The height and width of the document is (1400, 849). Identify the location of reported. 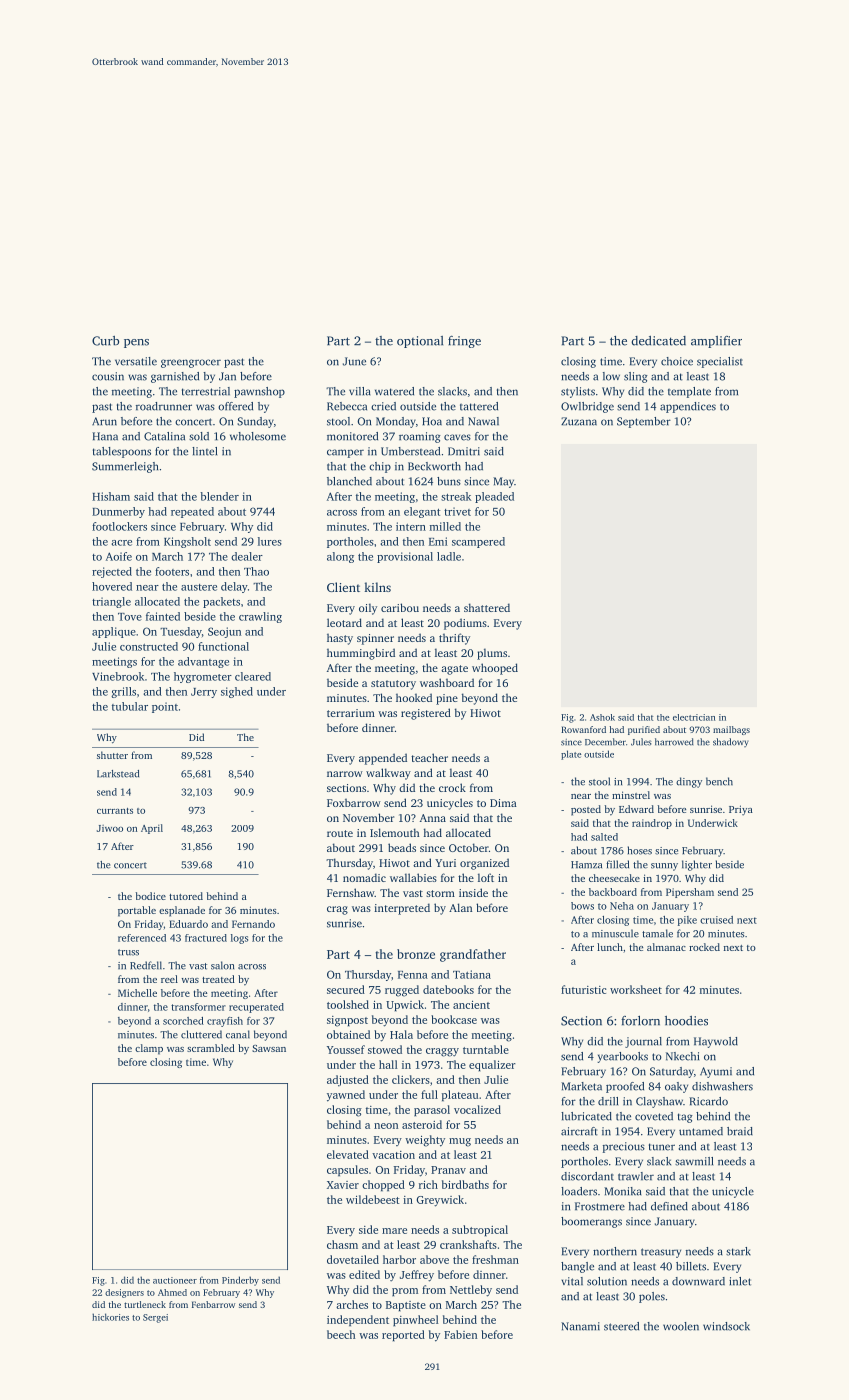
(403, 1336).
